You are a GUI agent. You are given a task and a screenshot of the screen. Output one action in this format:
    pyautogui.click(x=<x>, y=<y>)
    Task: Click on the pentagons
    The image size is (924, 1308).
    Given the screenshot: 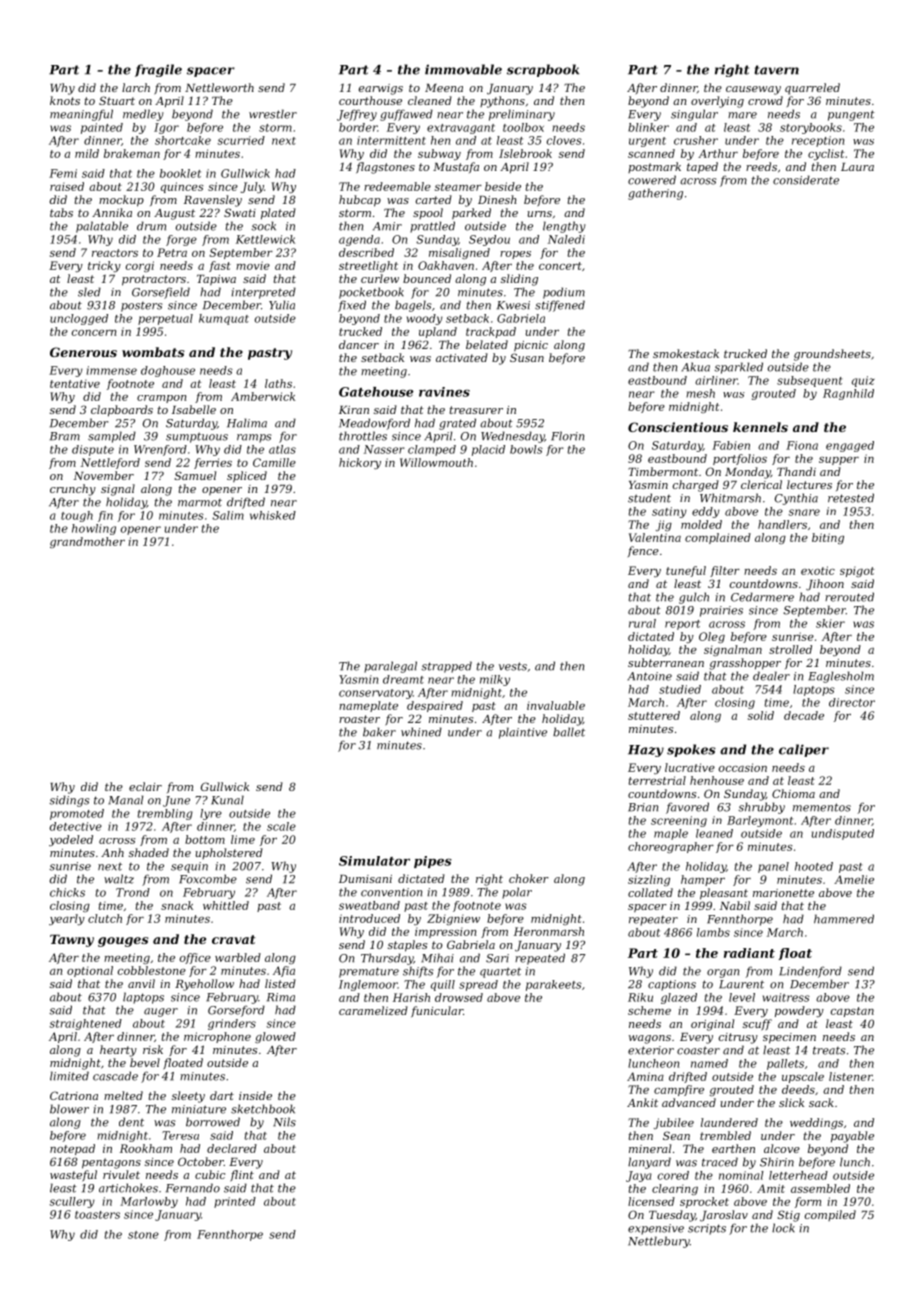 What is the action you would take?
    pyautogui.click(x=111, y=1163)
